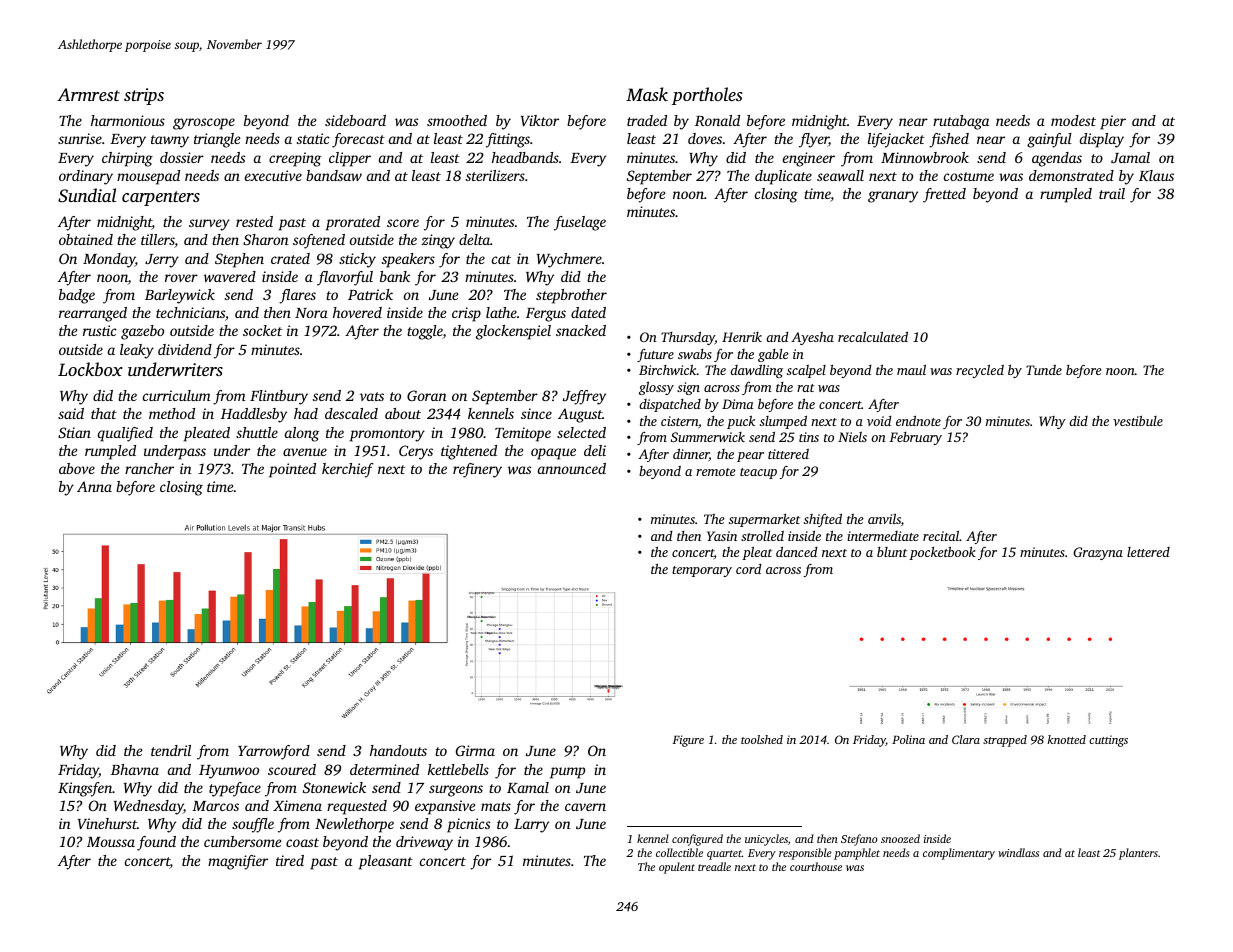 This screenshot has height=952, width=1233. What do you see at coordinates (475, 750) in the screenshot?
I see `Girma` at bounding box center [475, 750].
